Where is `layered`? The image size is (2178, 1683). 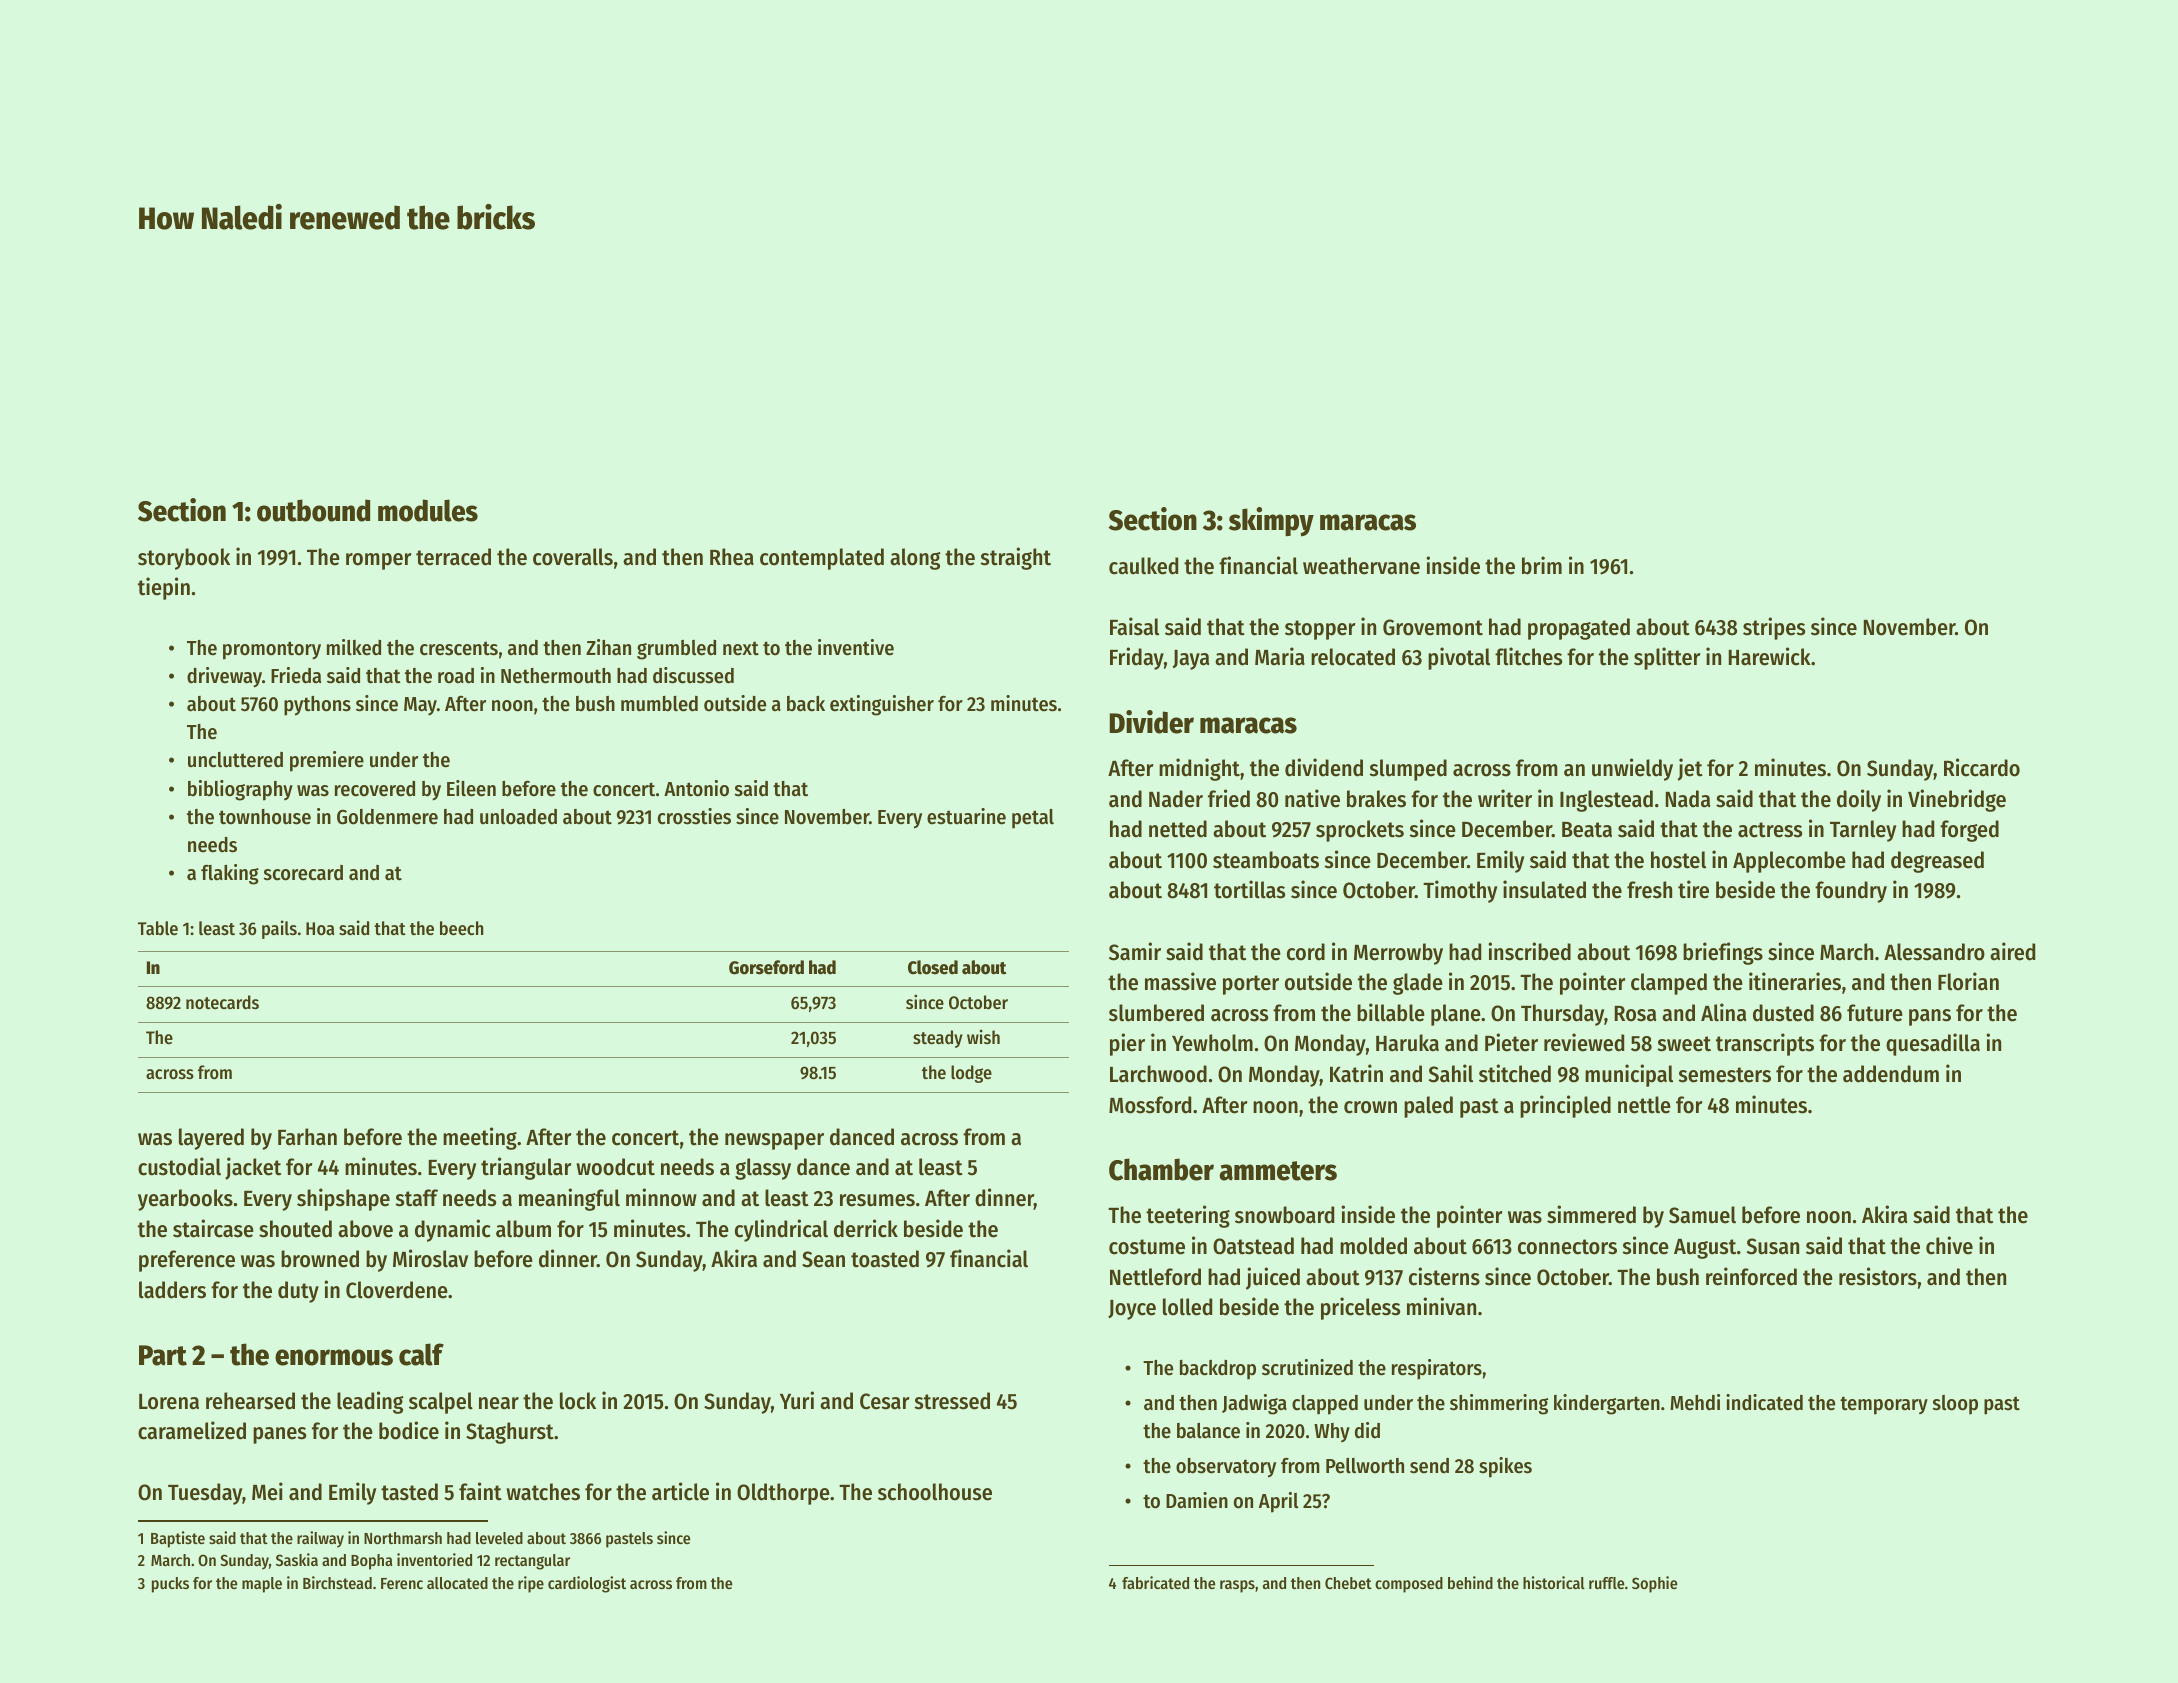 layered is located at coordinates (211, 1139).
